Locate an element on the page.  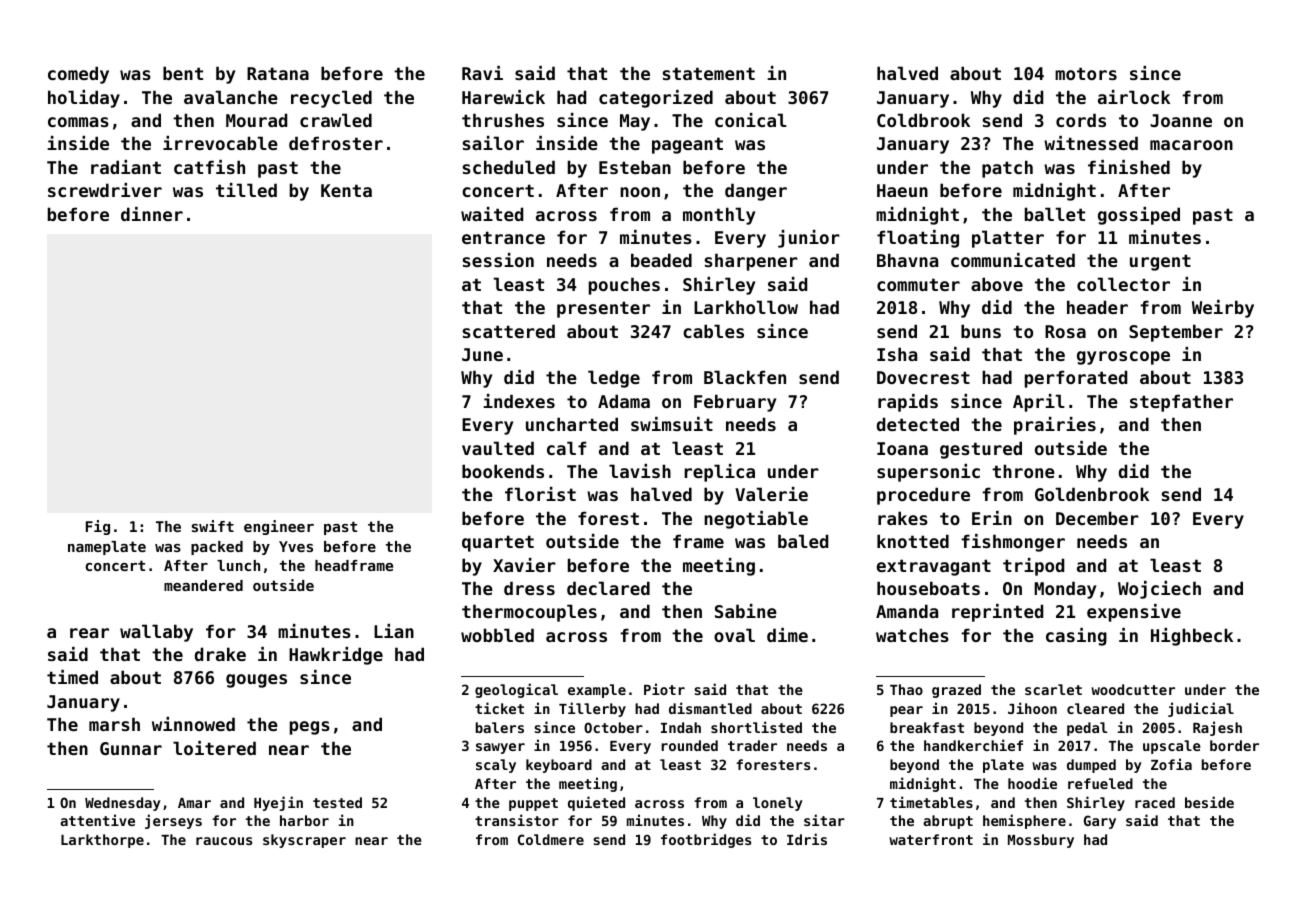
Coldmere is located at coordinates (551, 839).
